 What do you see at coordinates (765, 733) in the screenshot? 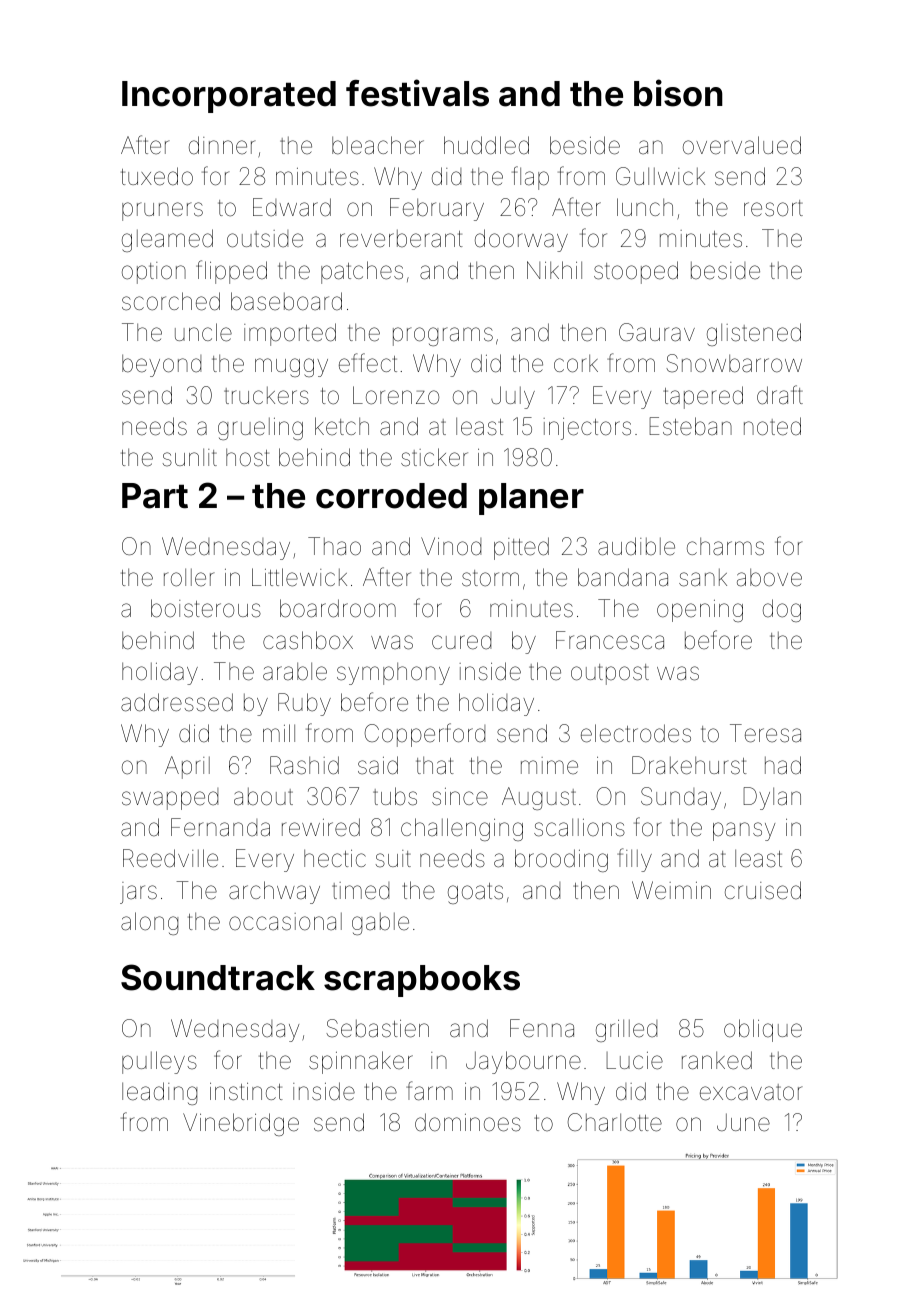
I see `Teresa` at bounding box center [765, 733].
